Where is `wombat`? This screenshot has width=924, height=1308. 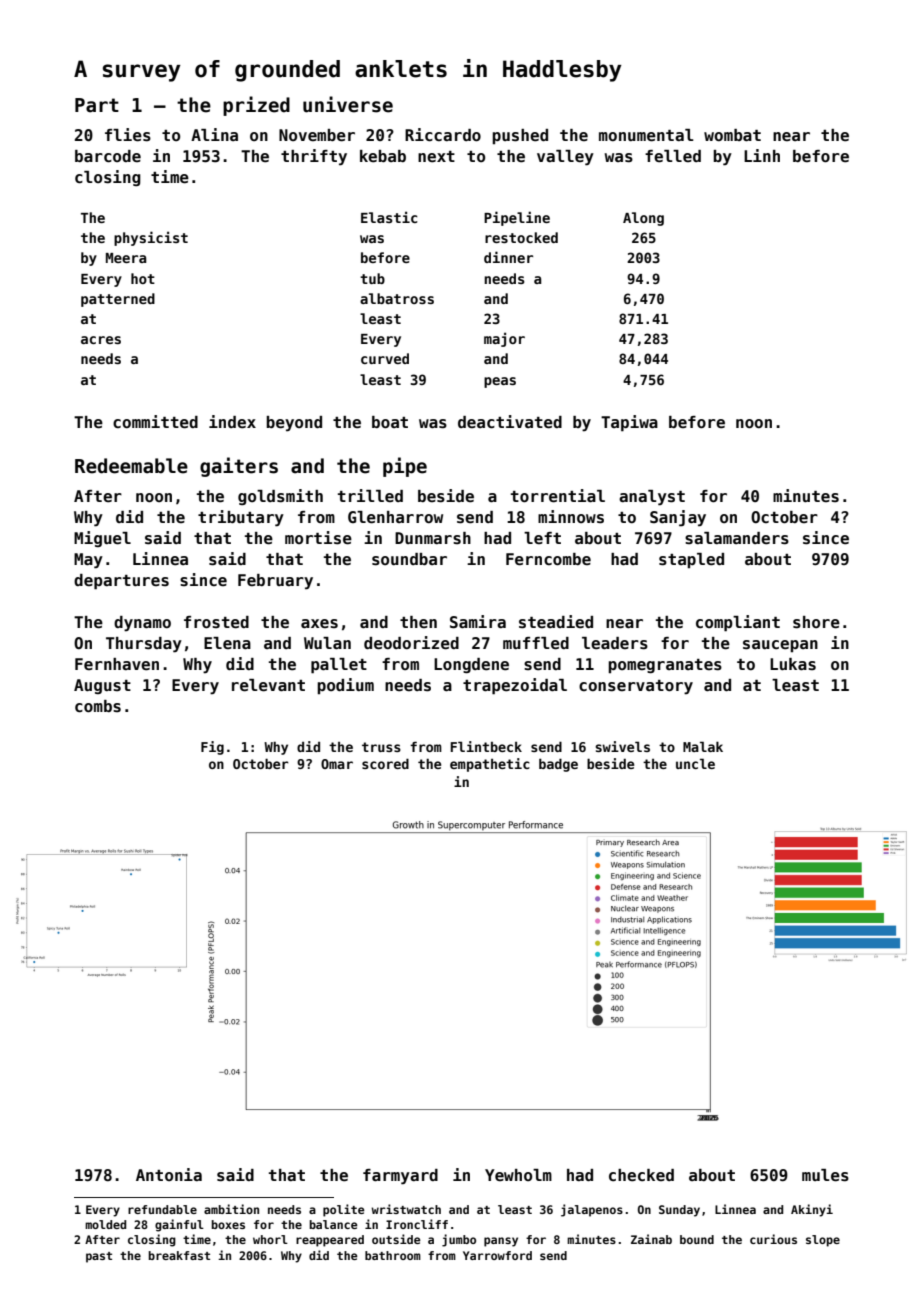
wombat is located at coordinates (732, 135).
